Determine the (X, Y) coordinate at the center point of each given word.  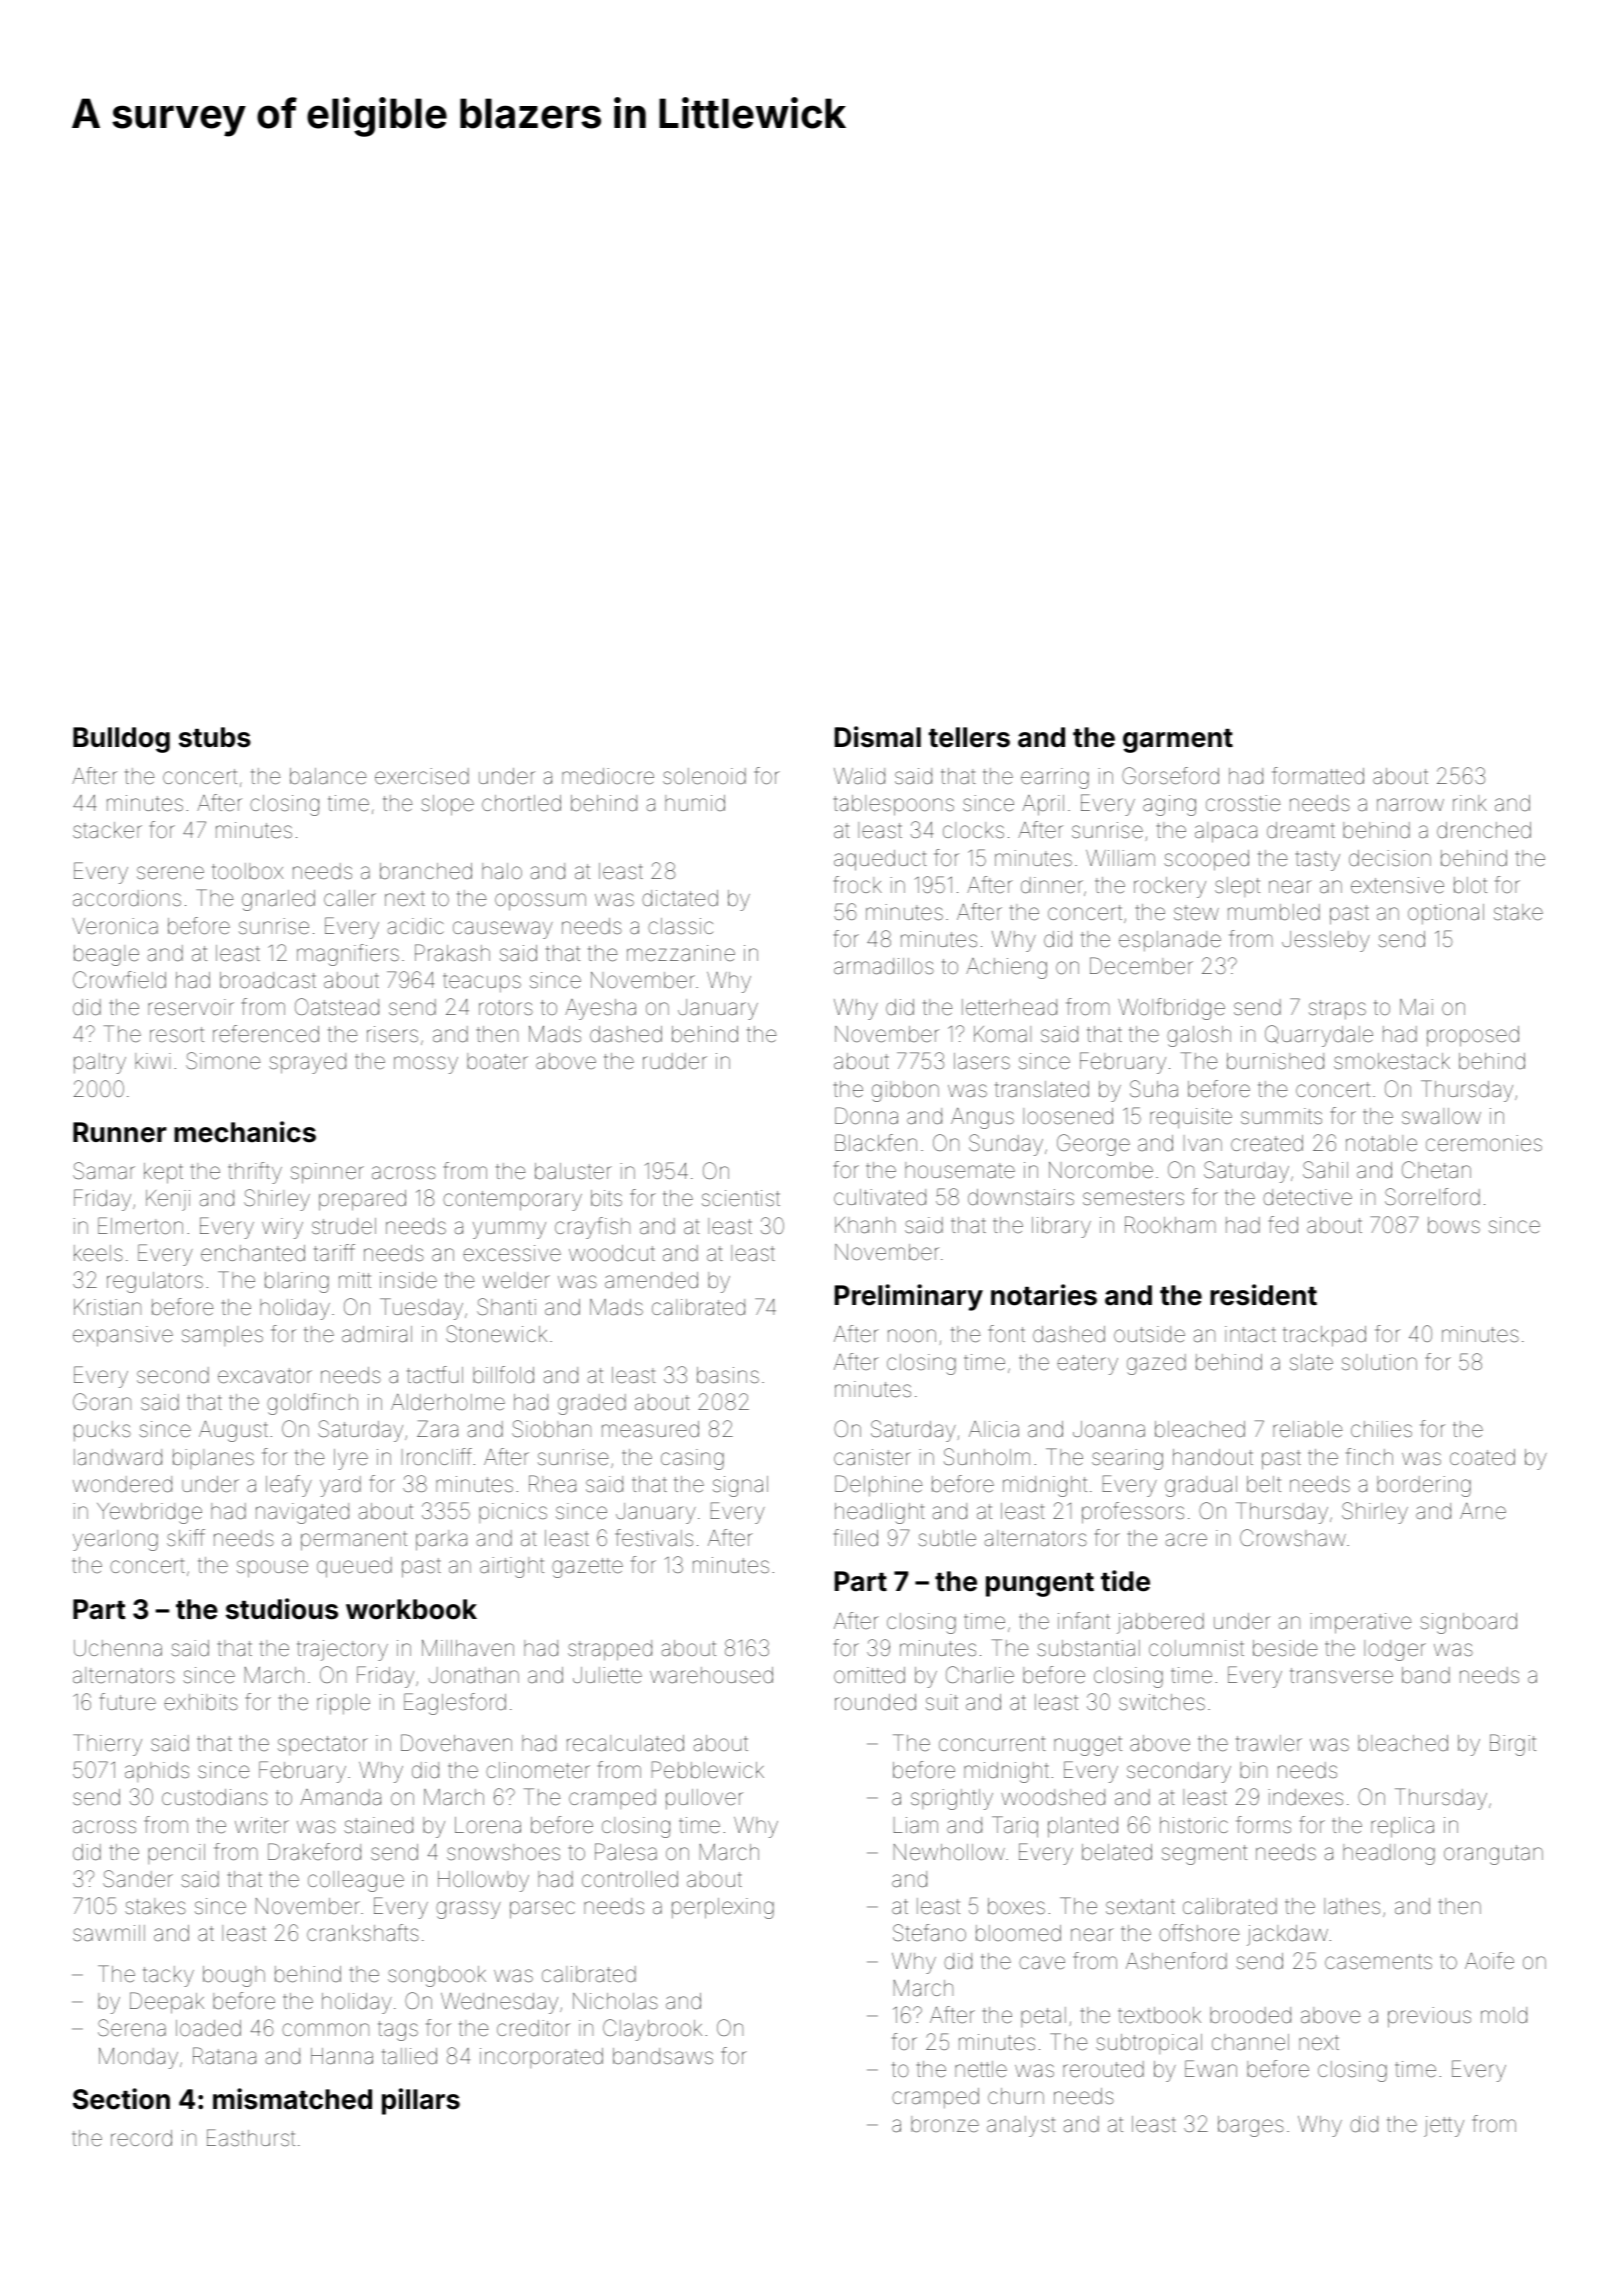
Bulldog (121, 740)
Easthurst (251, 2138)
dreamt (1301, 830)
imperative (1361, 1623)
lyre (351, 1459)
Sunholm (987, 1457)
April (1043, 805)
